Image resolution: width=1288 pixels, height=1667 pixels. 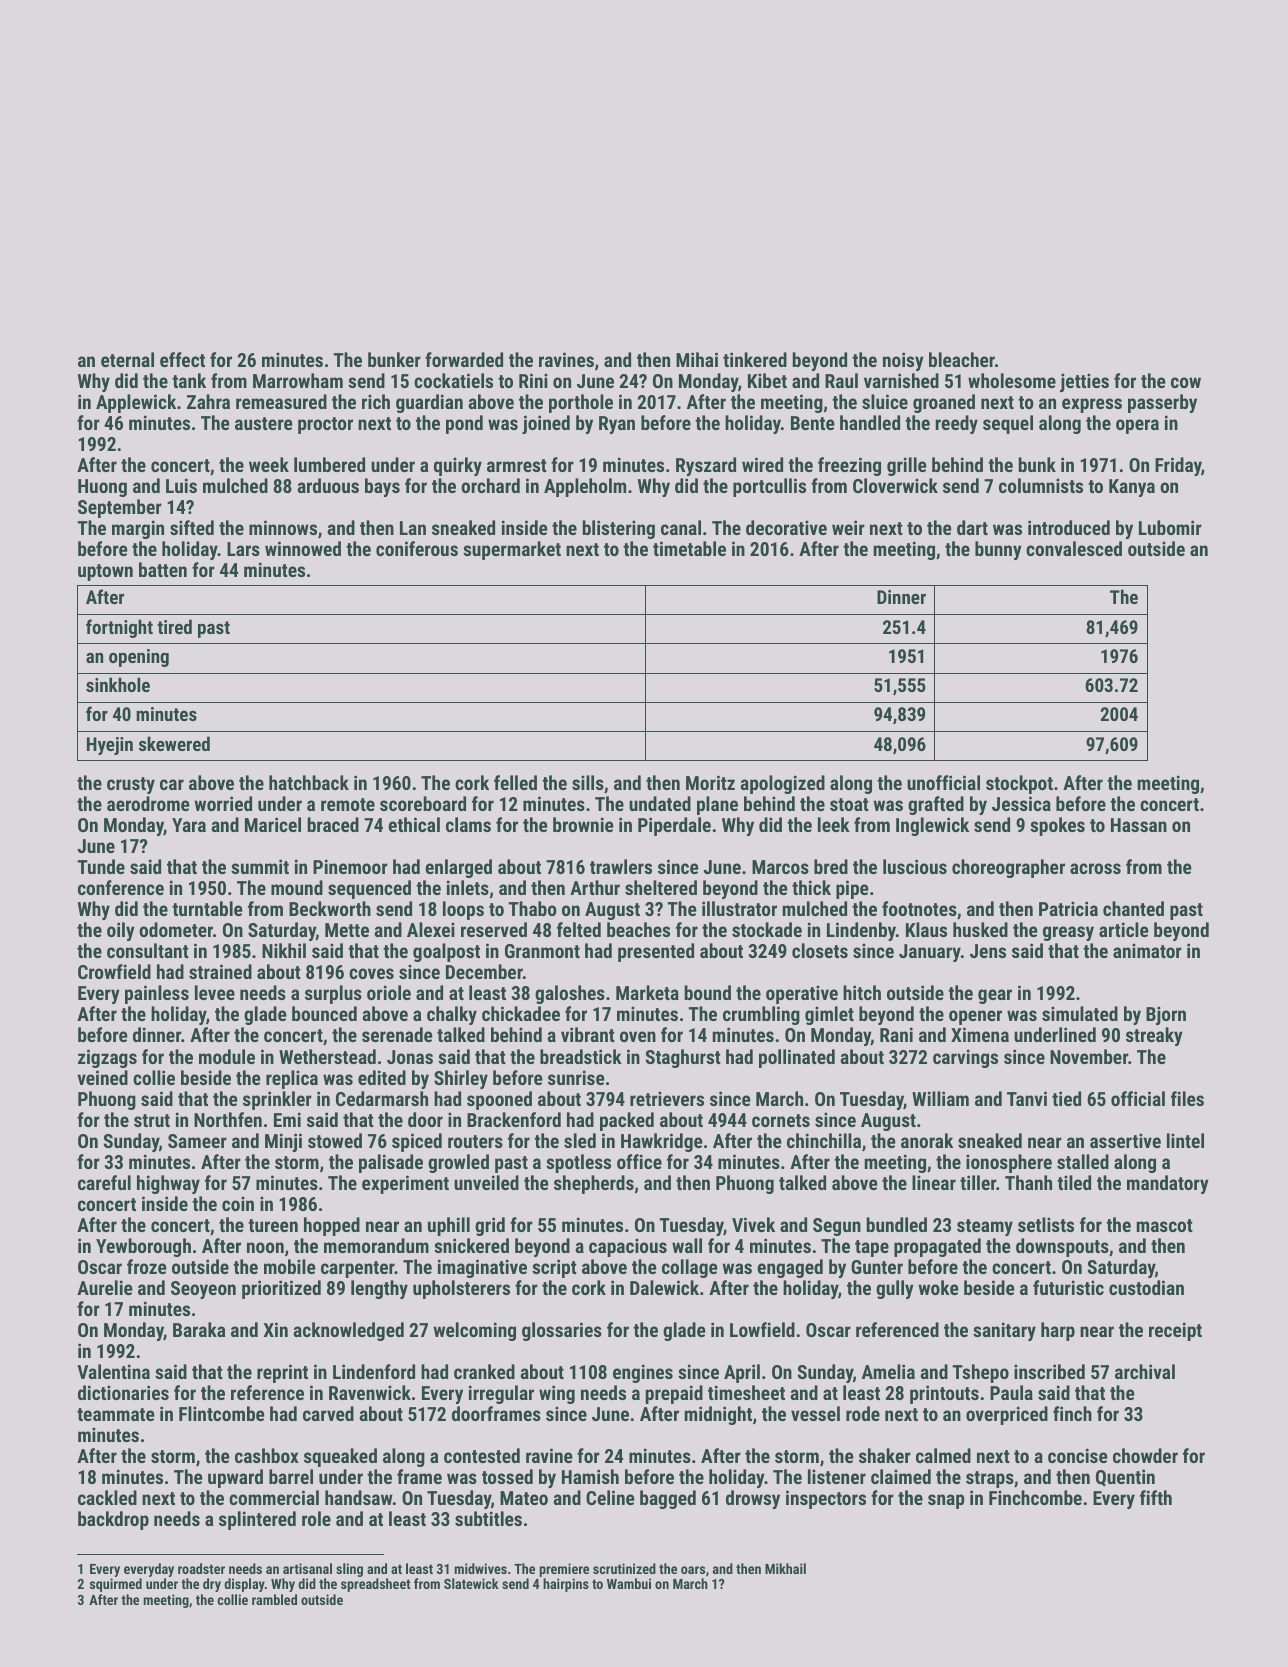 I want to click on sinkhole, so click(x=118, y=684).
